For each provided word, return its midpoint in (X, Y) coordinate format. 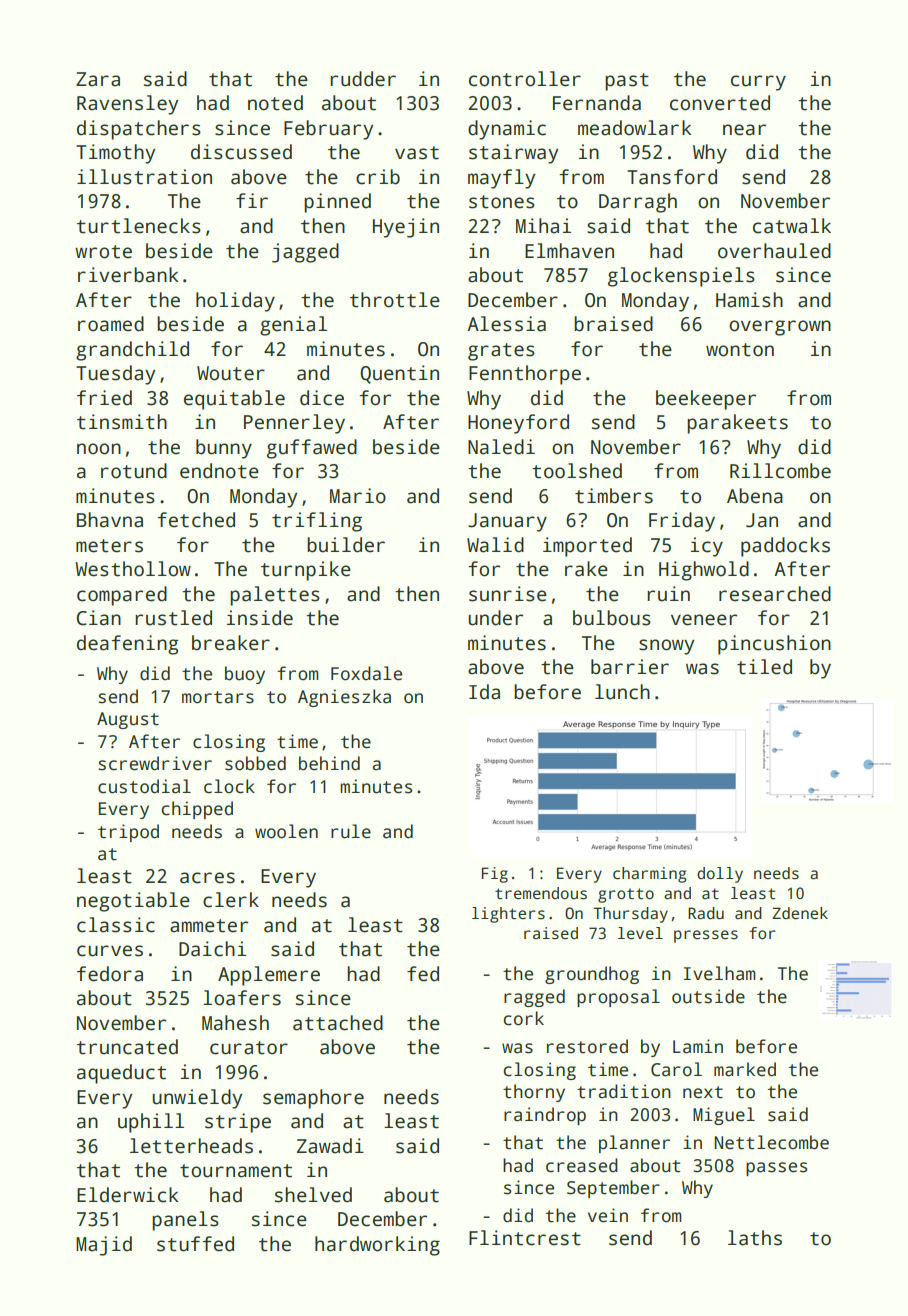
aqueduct (121, 1074)
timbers (614, 496)
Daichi (212, 949)
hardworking (377, 1246)
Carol (676, 1069)
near (744, 130)
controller (525, 79)
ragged (534, 998)
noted (275, 103)
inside (260, 618)
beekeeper (706, 400)
